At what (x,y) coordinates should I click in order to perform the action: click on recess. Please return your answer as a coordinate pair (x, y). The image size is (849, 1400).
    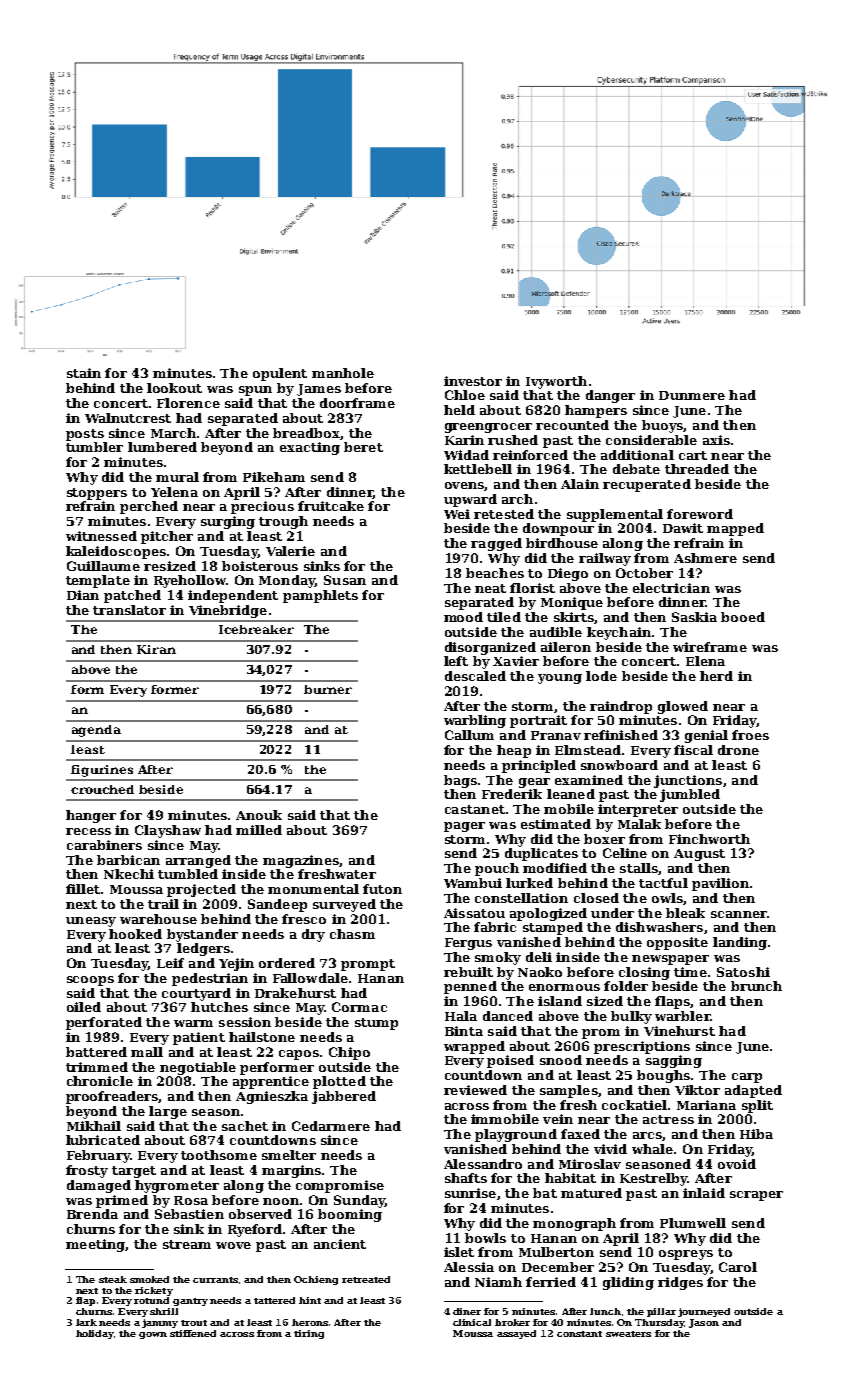
    Looking at the image, I should click on (88, 831).
